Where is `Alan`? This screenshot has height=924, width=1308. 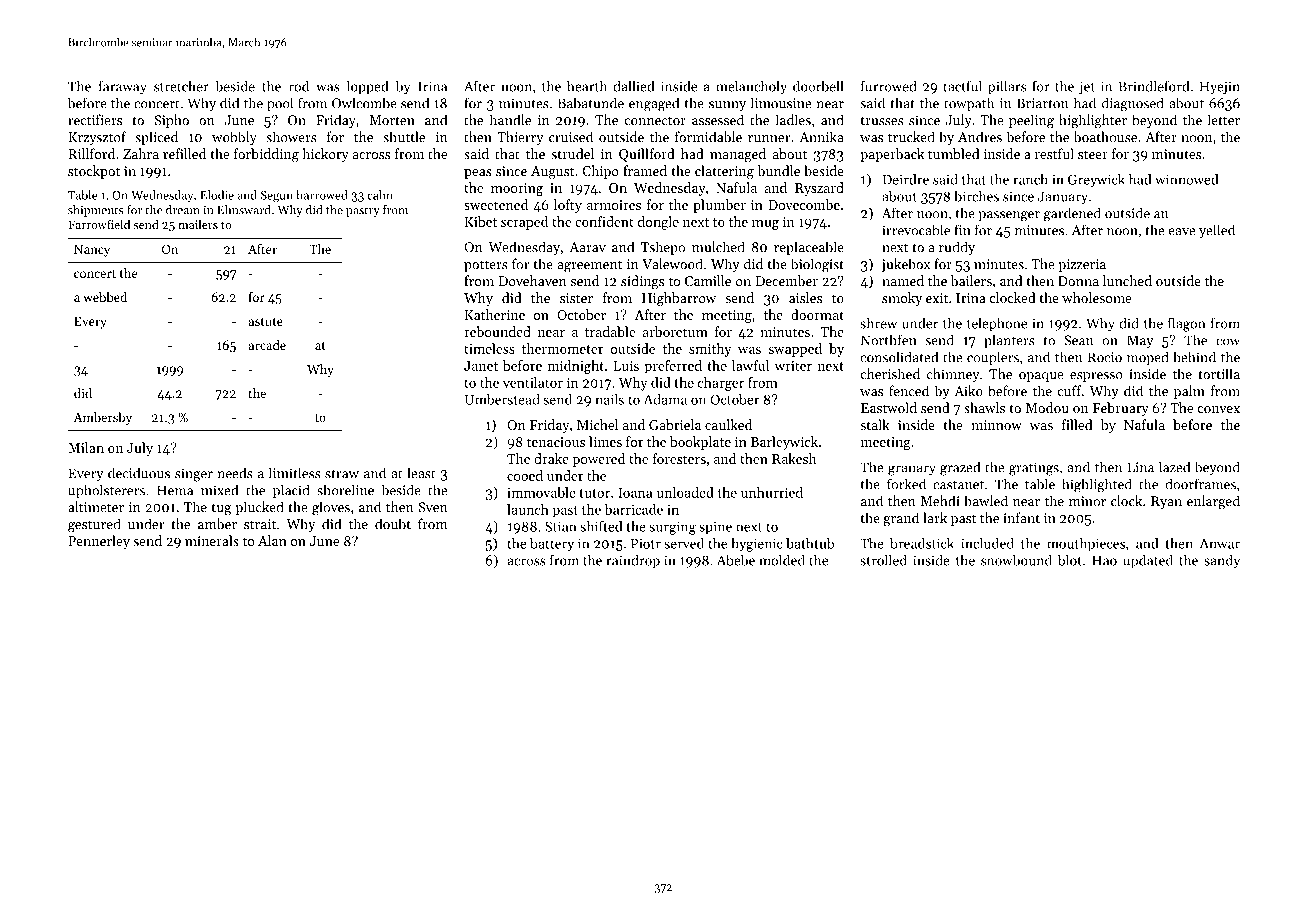
Alan is located at coordinates (272, 540).
